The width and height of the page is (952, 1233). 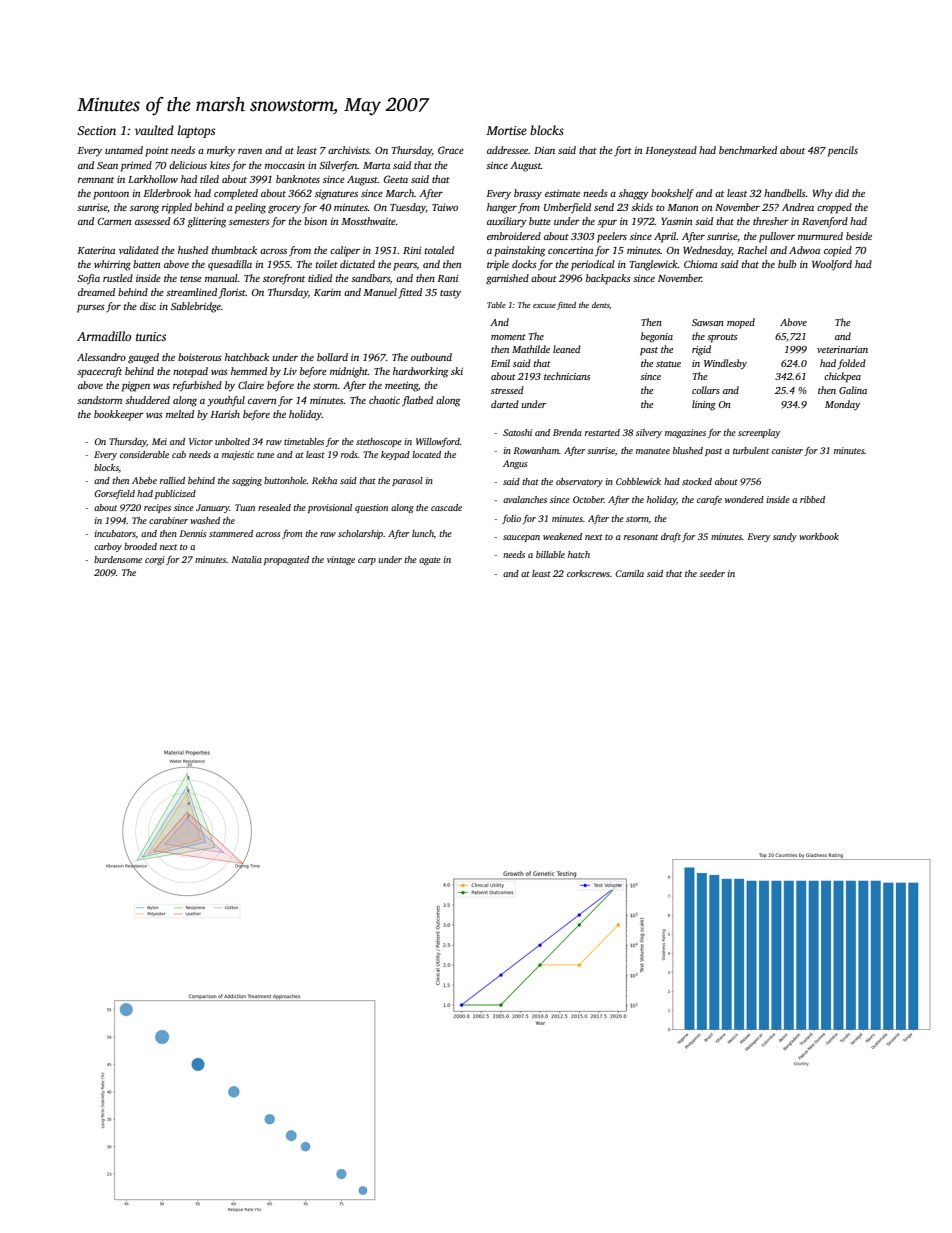 I want to click on pears, so click(x=405, y=267).
